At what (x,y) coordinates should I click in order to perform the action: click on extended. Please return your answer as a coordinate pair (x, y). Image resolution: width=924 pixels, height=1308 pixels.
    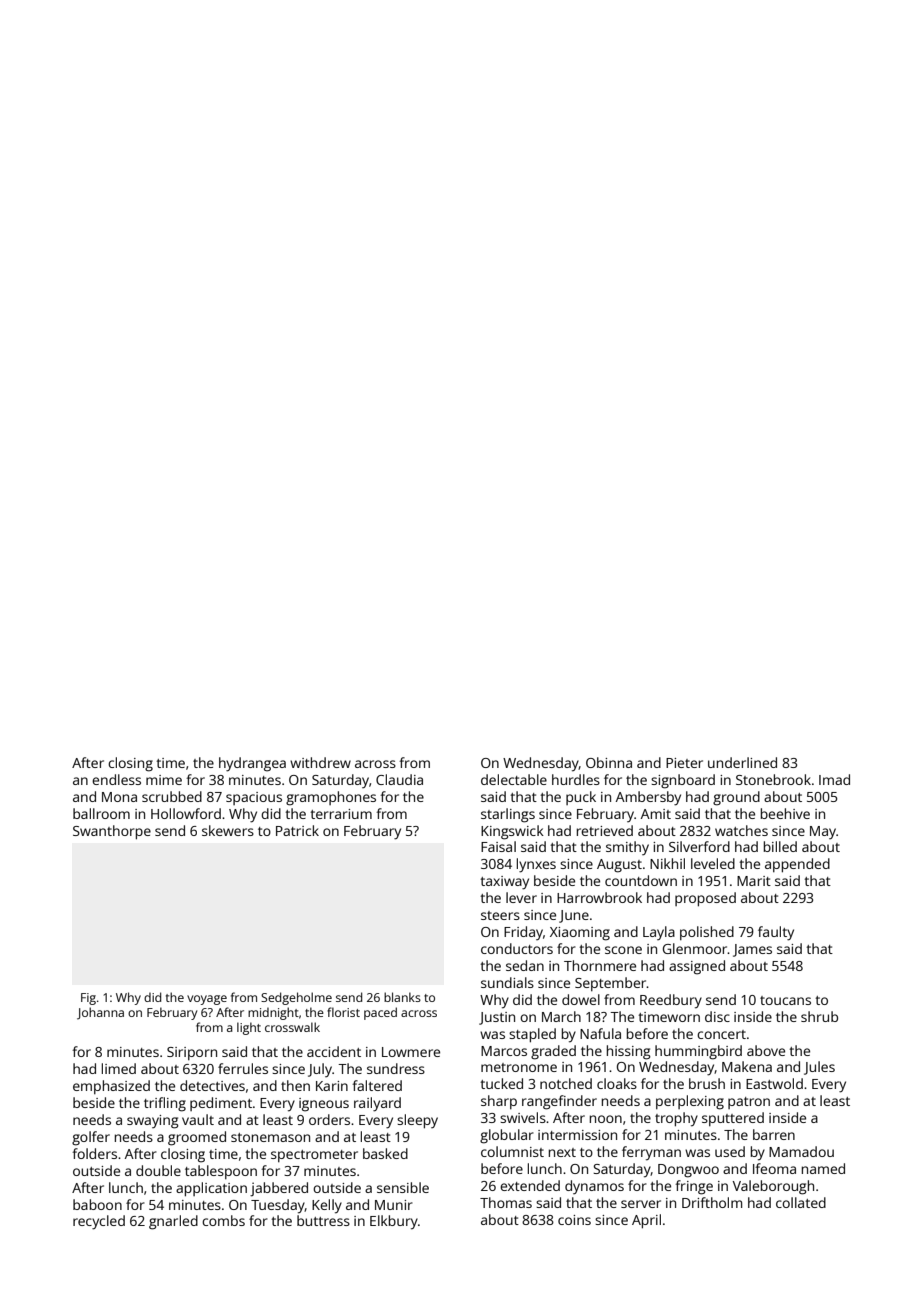
    Looking at the image, I should click on (530, 1185).
